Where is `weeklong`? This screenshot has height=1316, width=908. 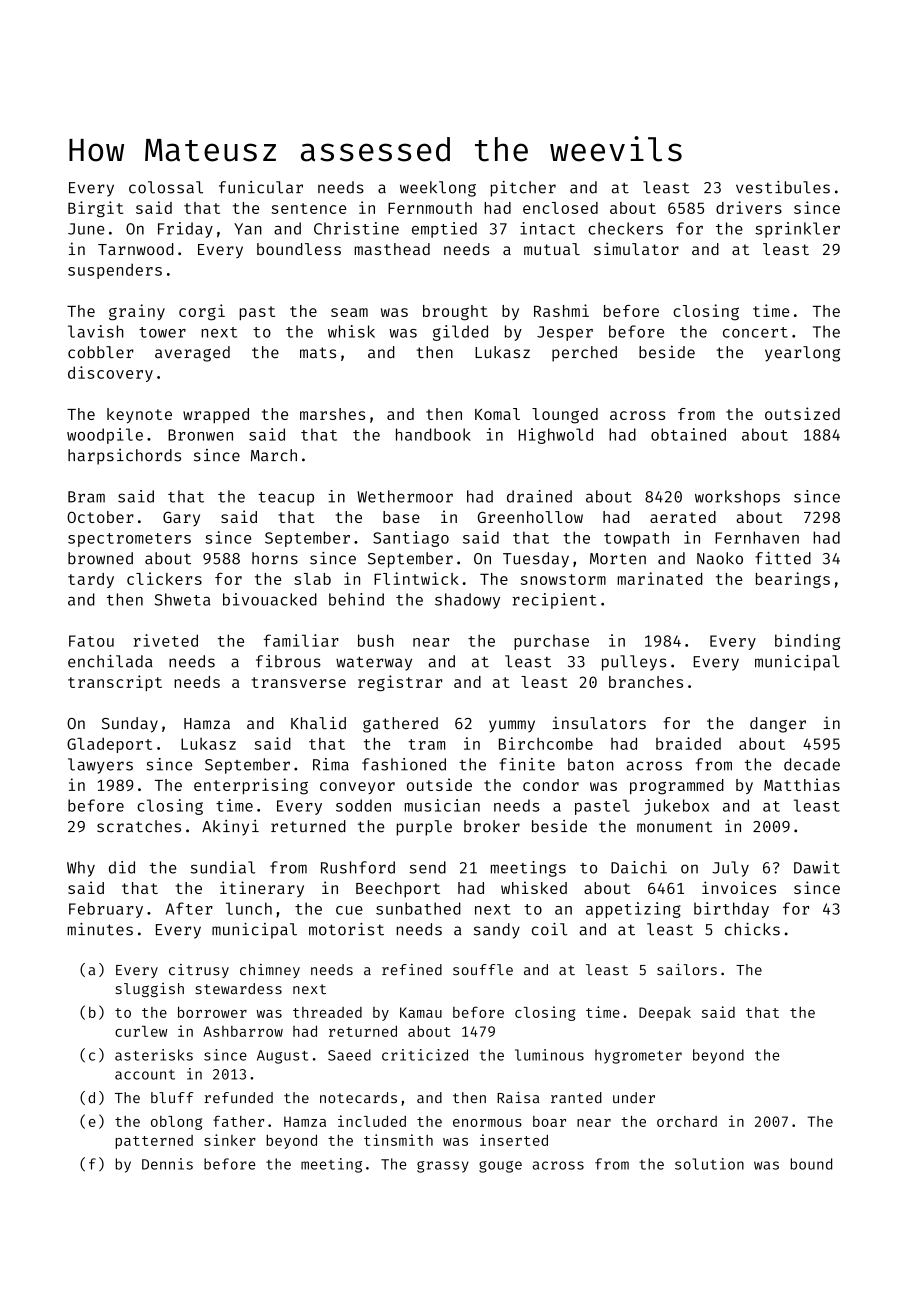
weeklong is located at coordinates (438, 189).
